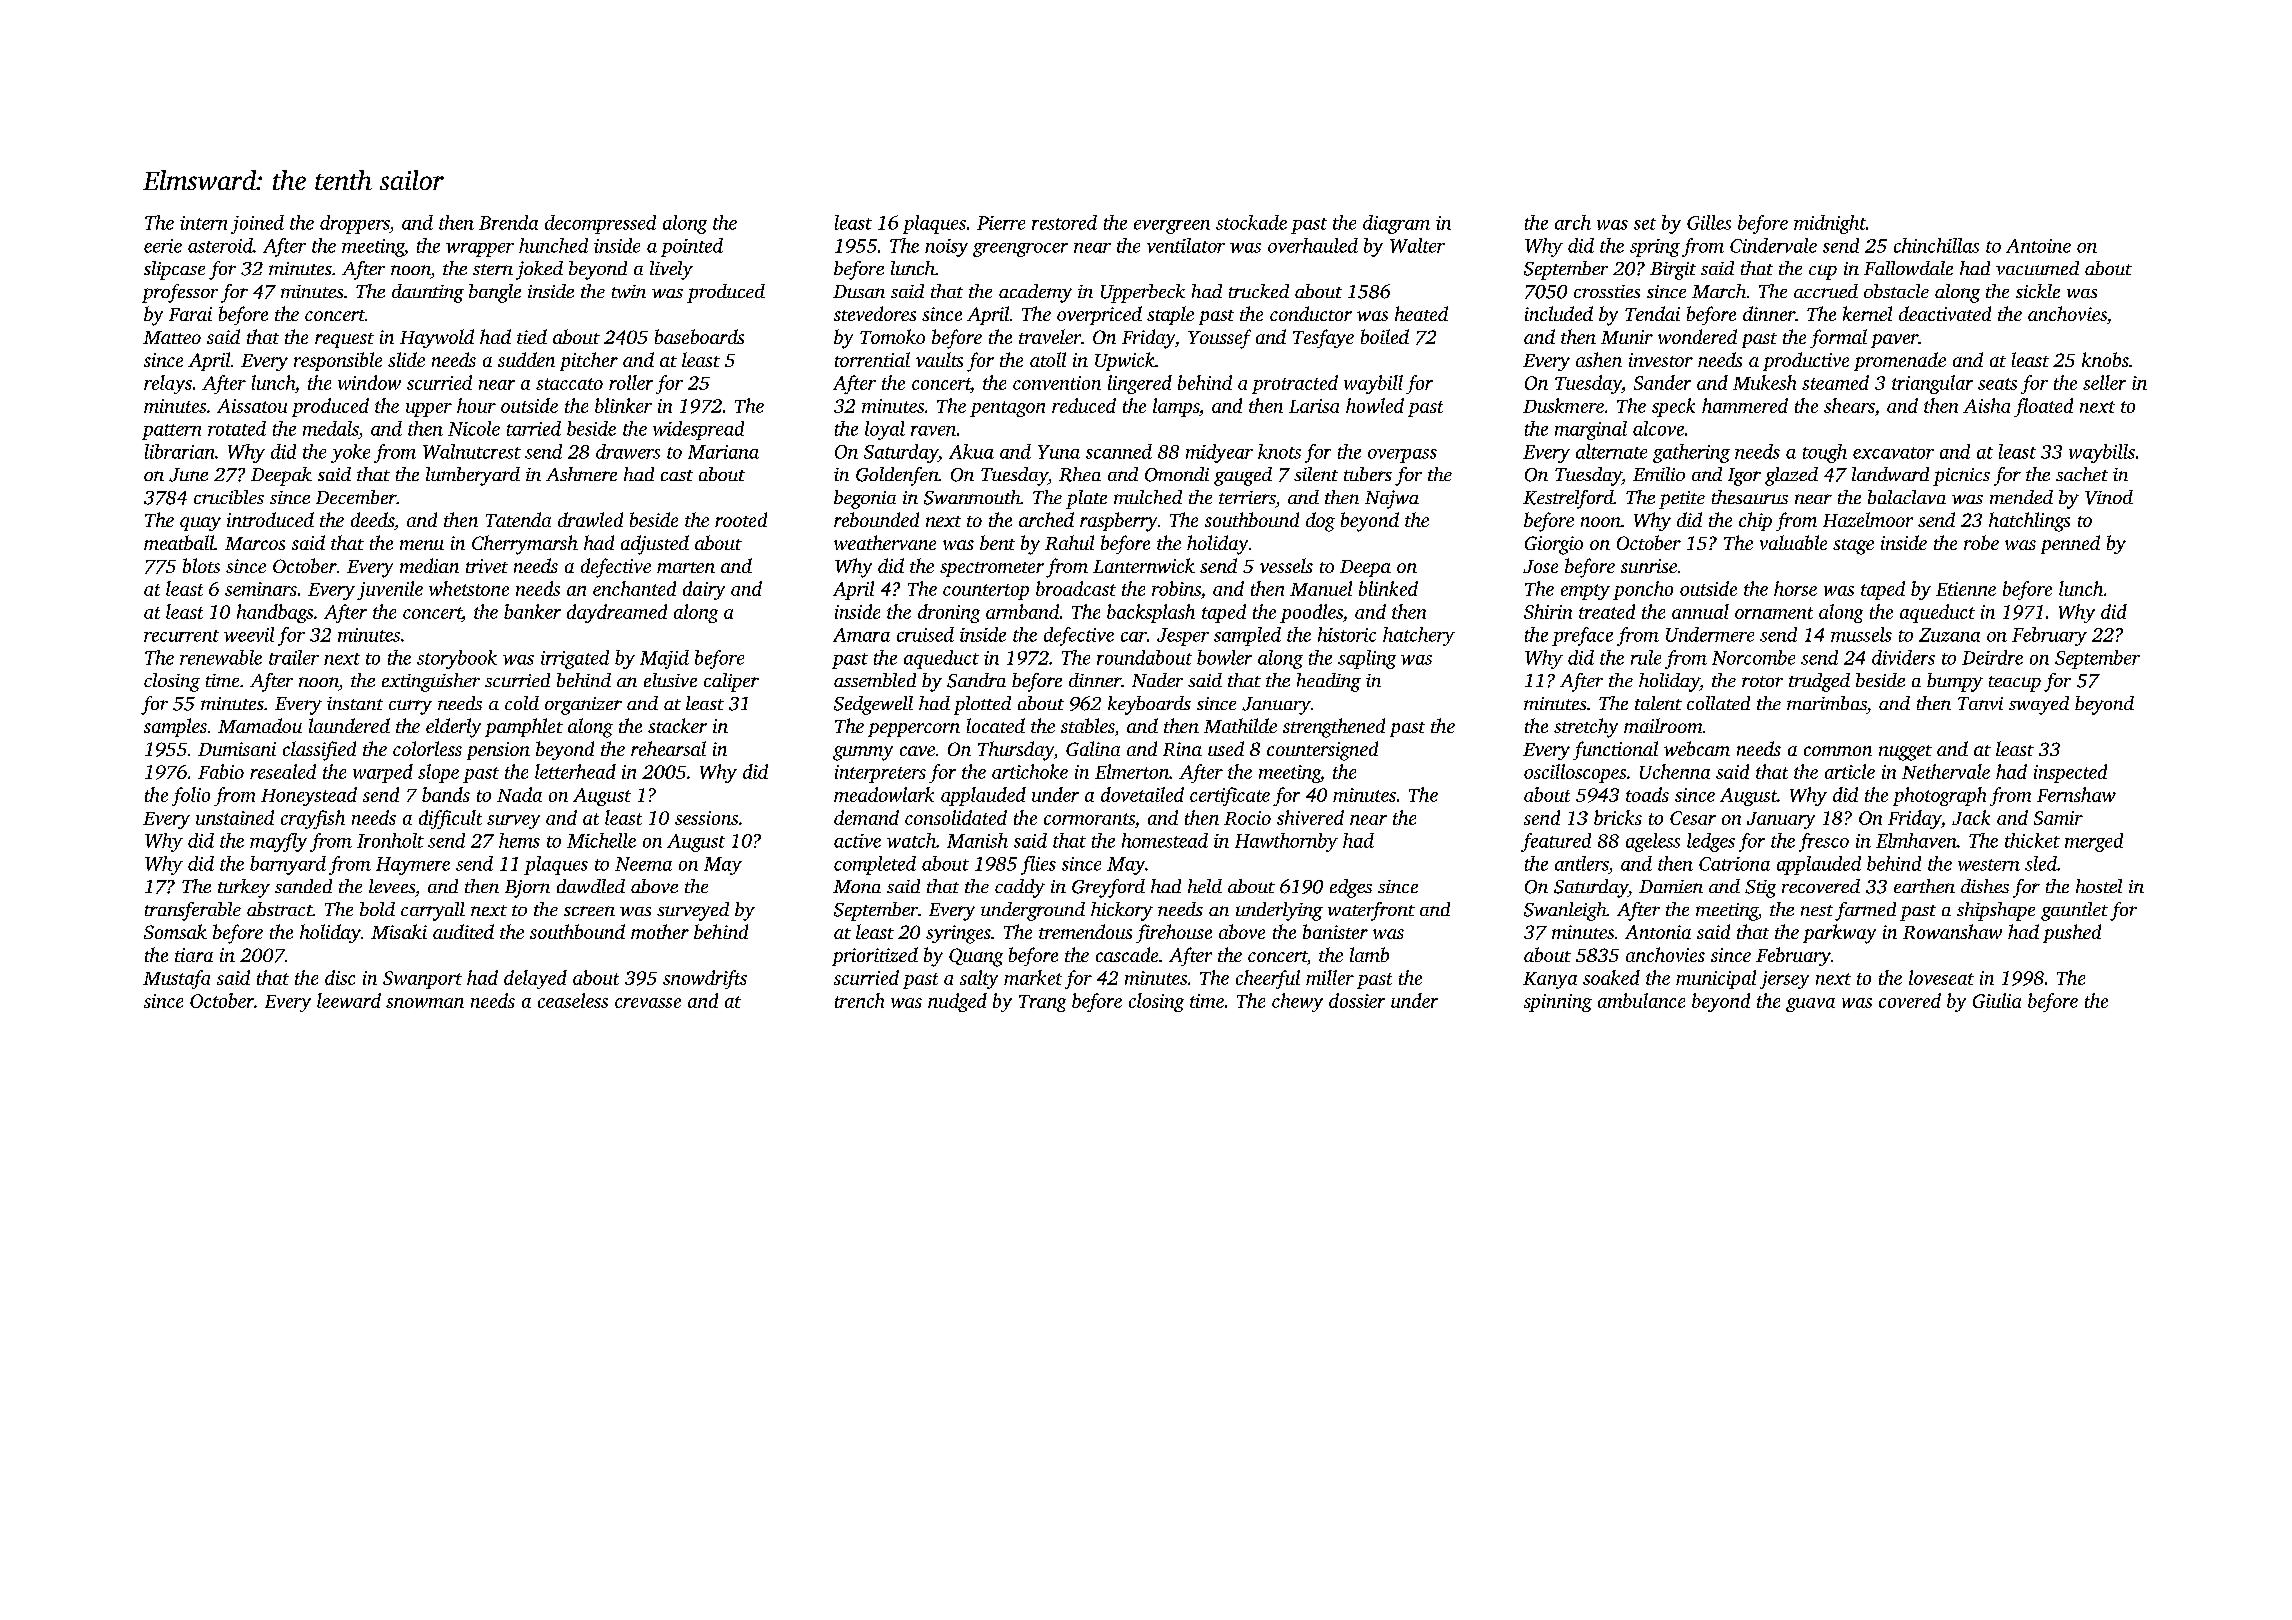 The width and height of the screenshot is (2292, 1620). Describe the element at coordinates (473, 476) in the screenshot. I see `lumberyard` at that location.
